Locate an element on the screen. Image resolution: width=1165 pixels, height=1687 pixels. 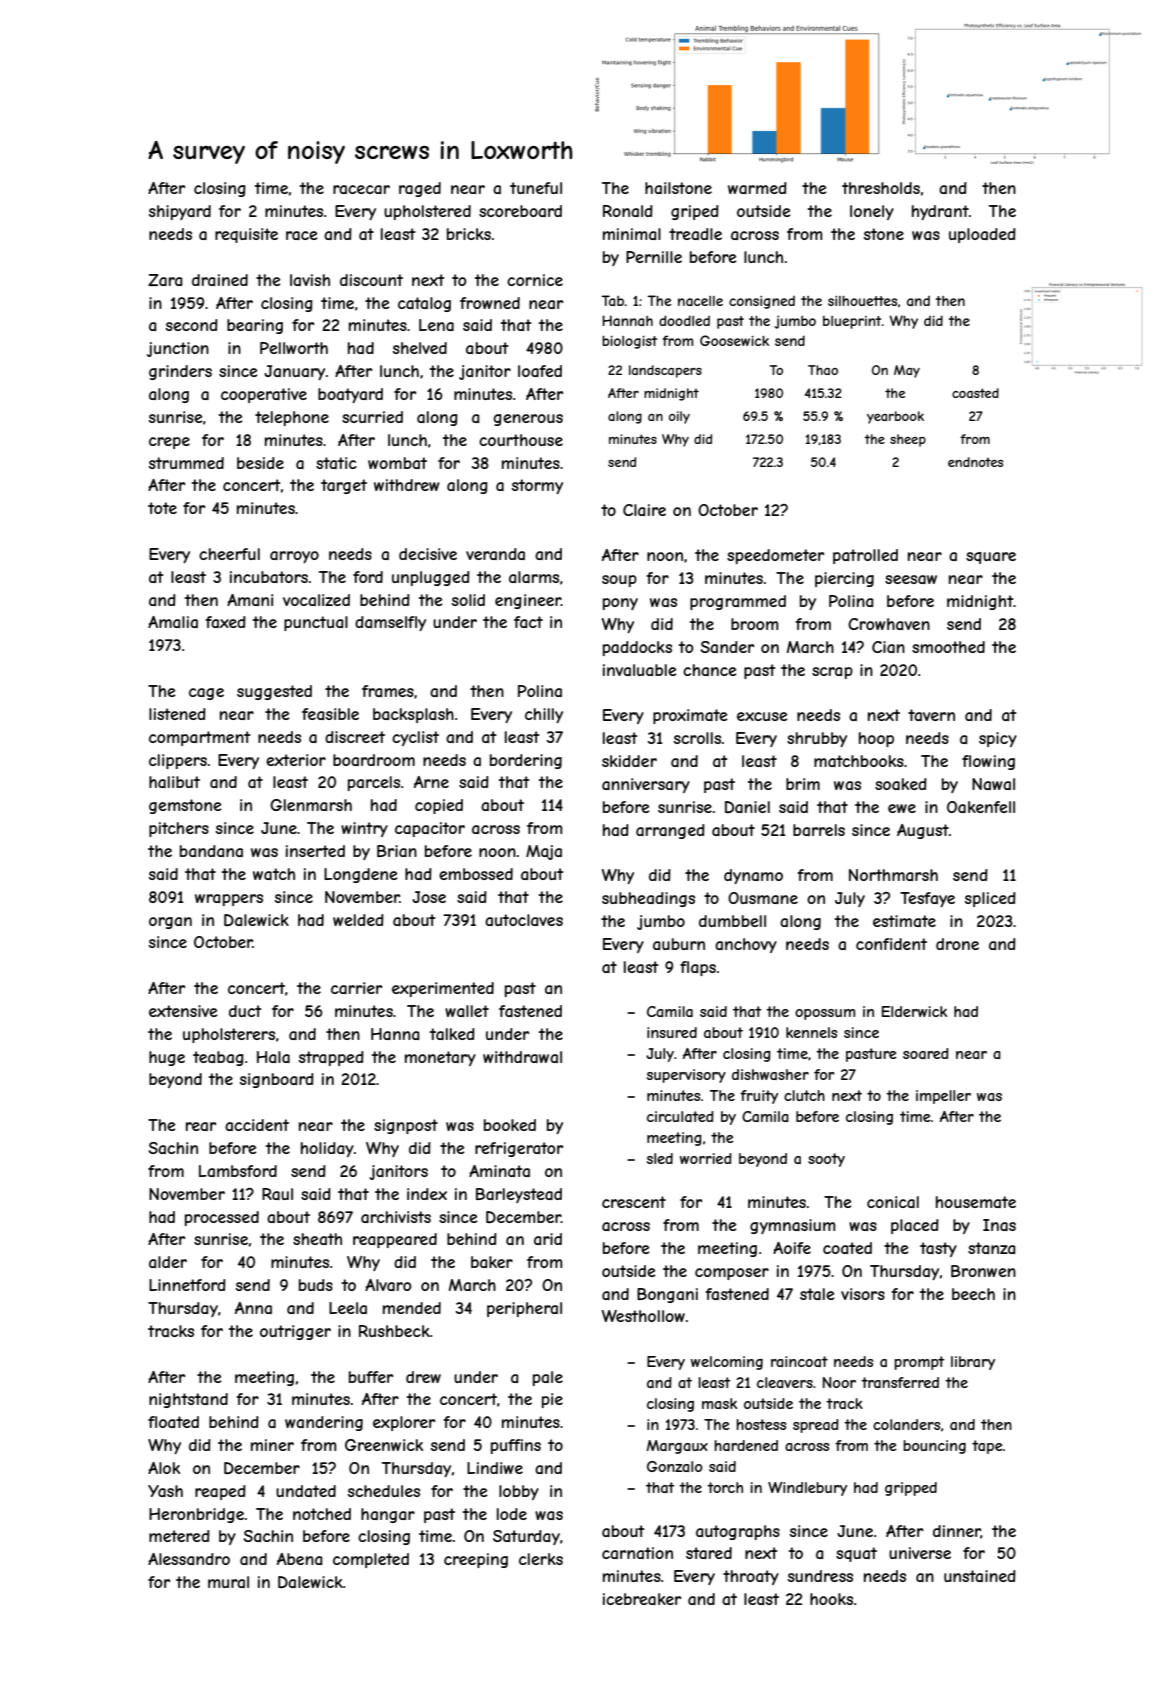
opossum is located at coordinates (825, 1014).
